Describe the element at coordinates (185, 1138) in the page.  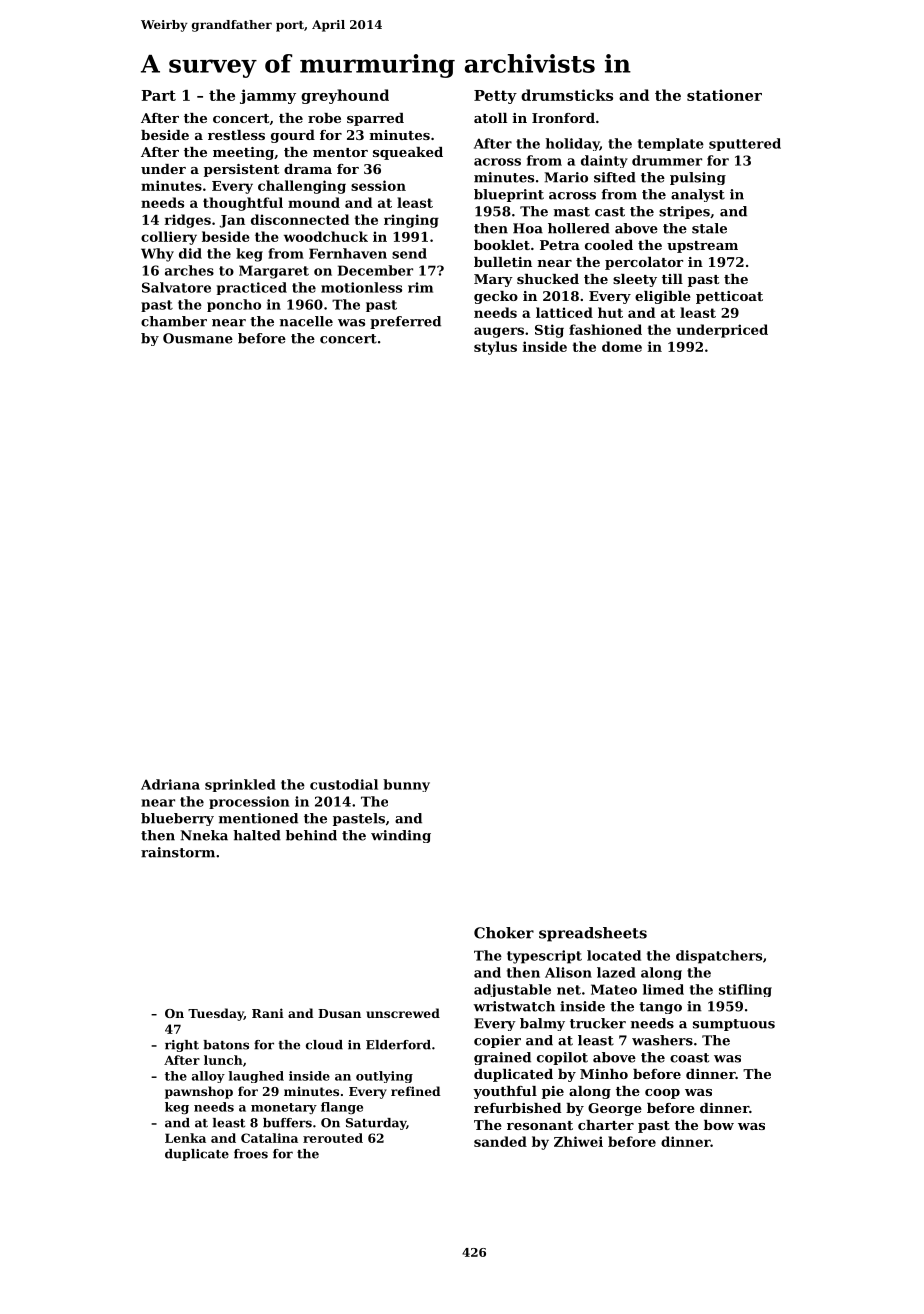
I see `Lenka` at that location.
